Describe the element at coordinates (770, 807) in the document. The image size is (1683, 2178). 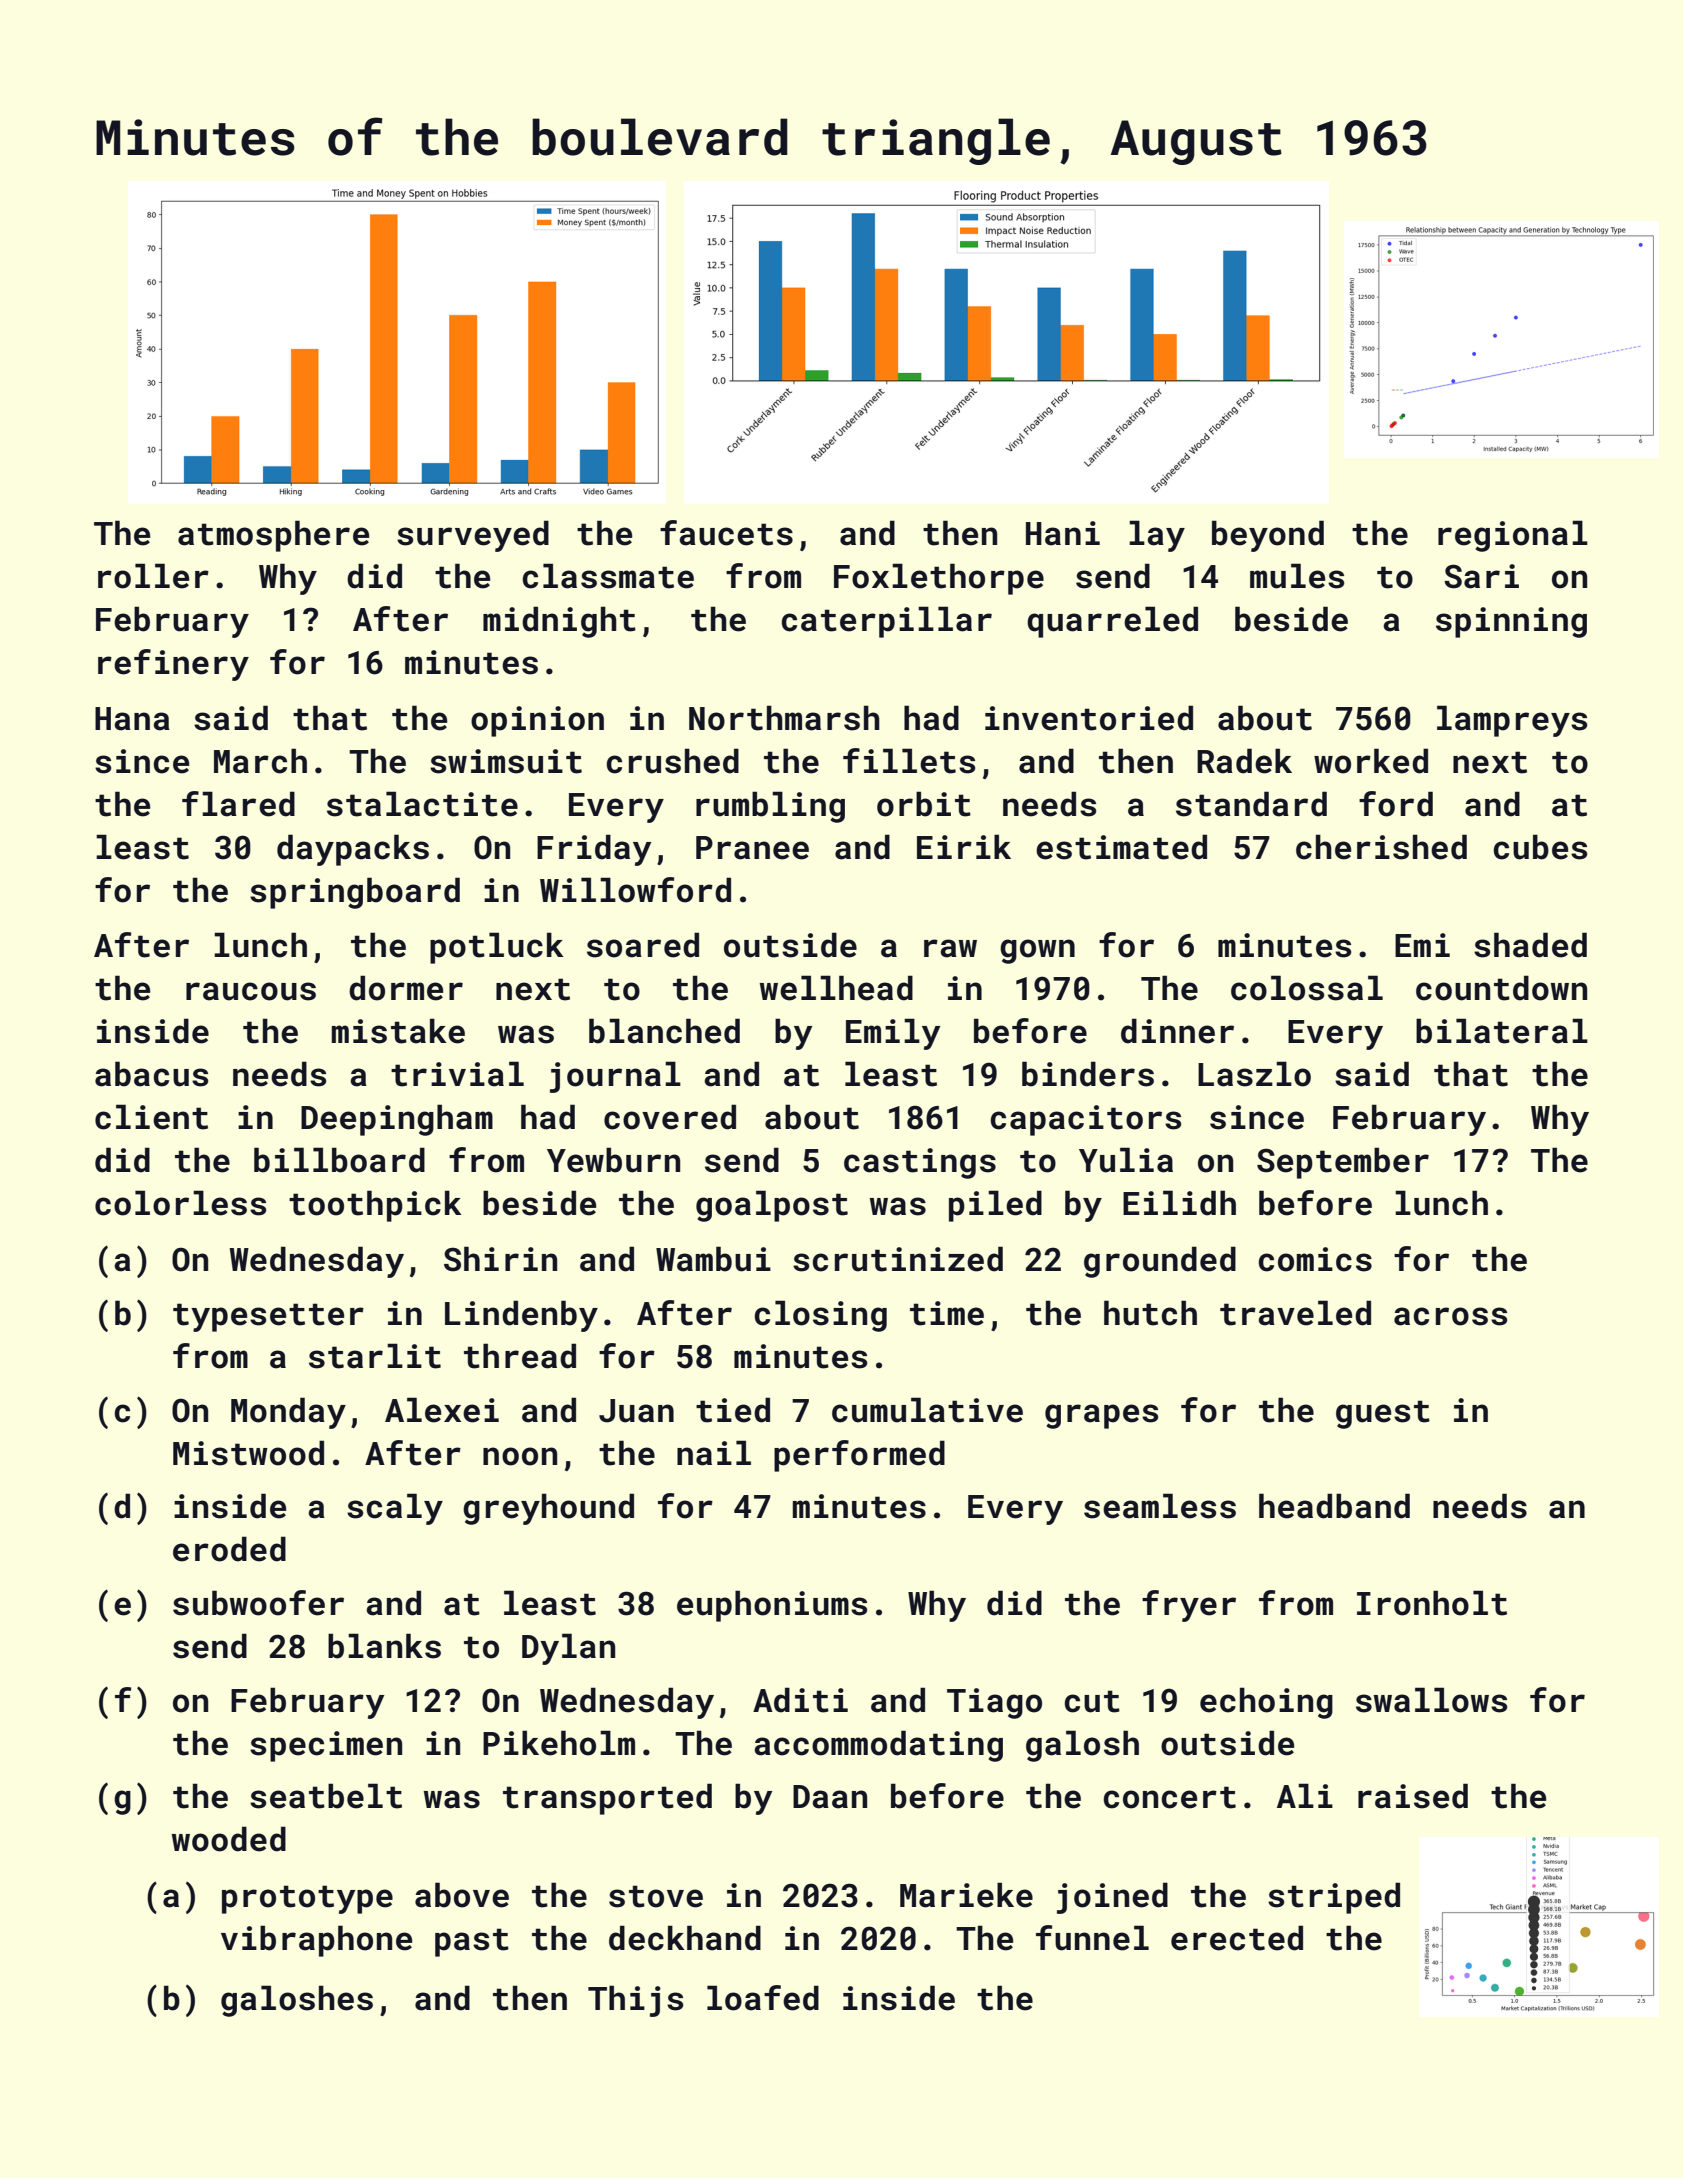
I see `rumbling` at that location.
